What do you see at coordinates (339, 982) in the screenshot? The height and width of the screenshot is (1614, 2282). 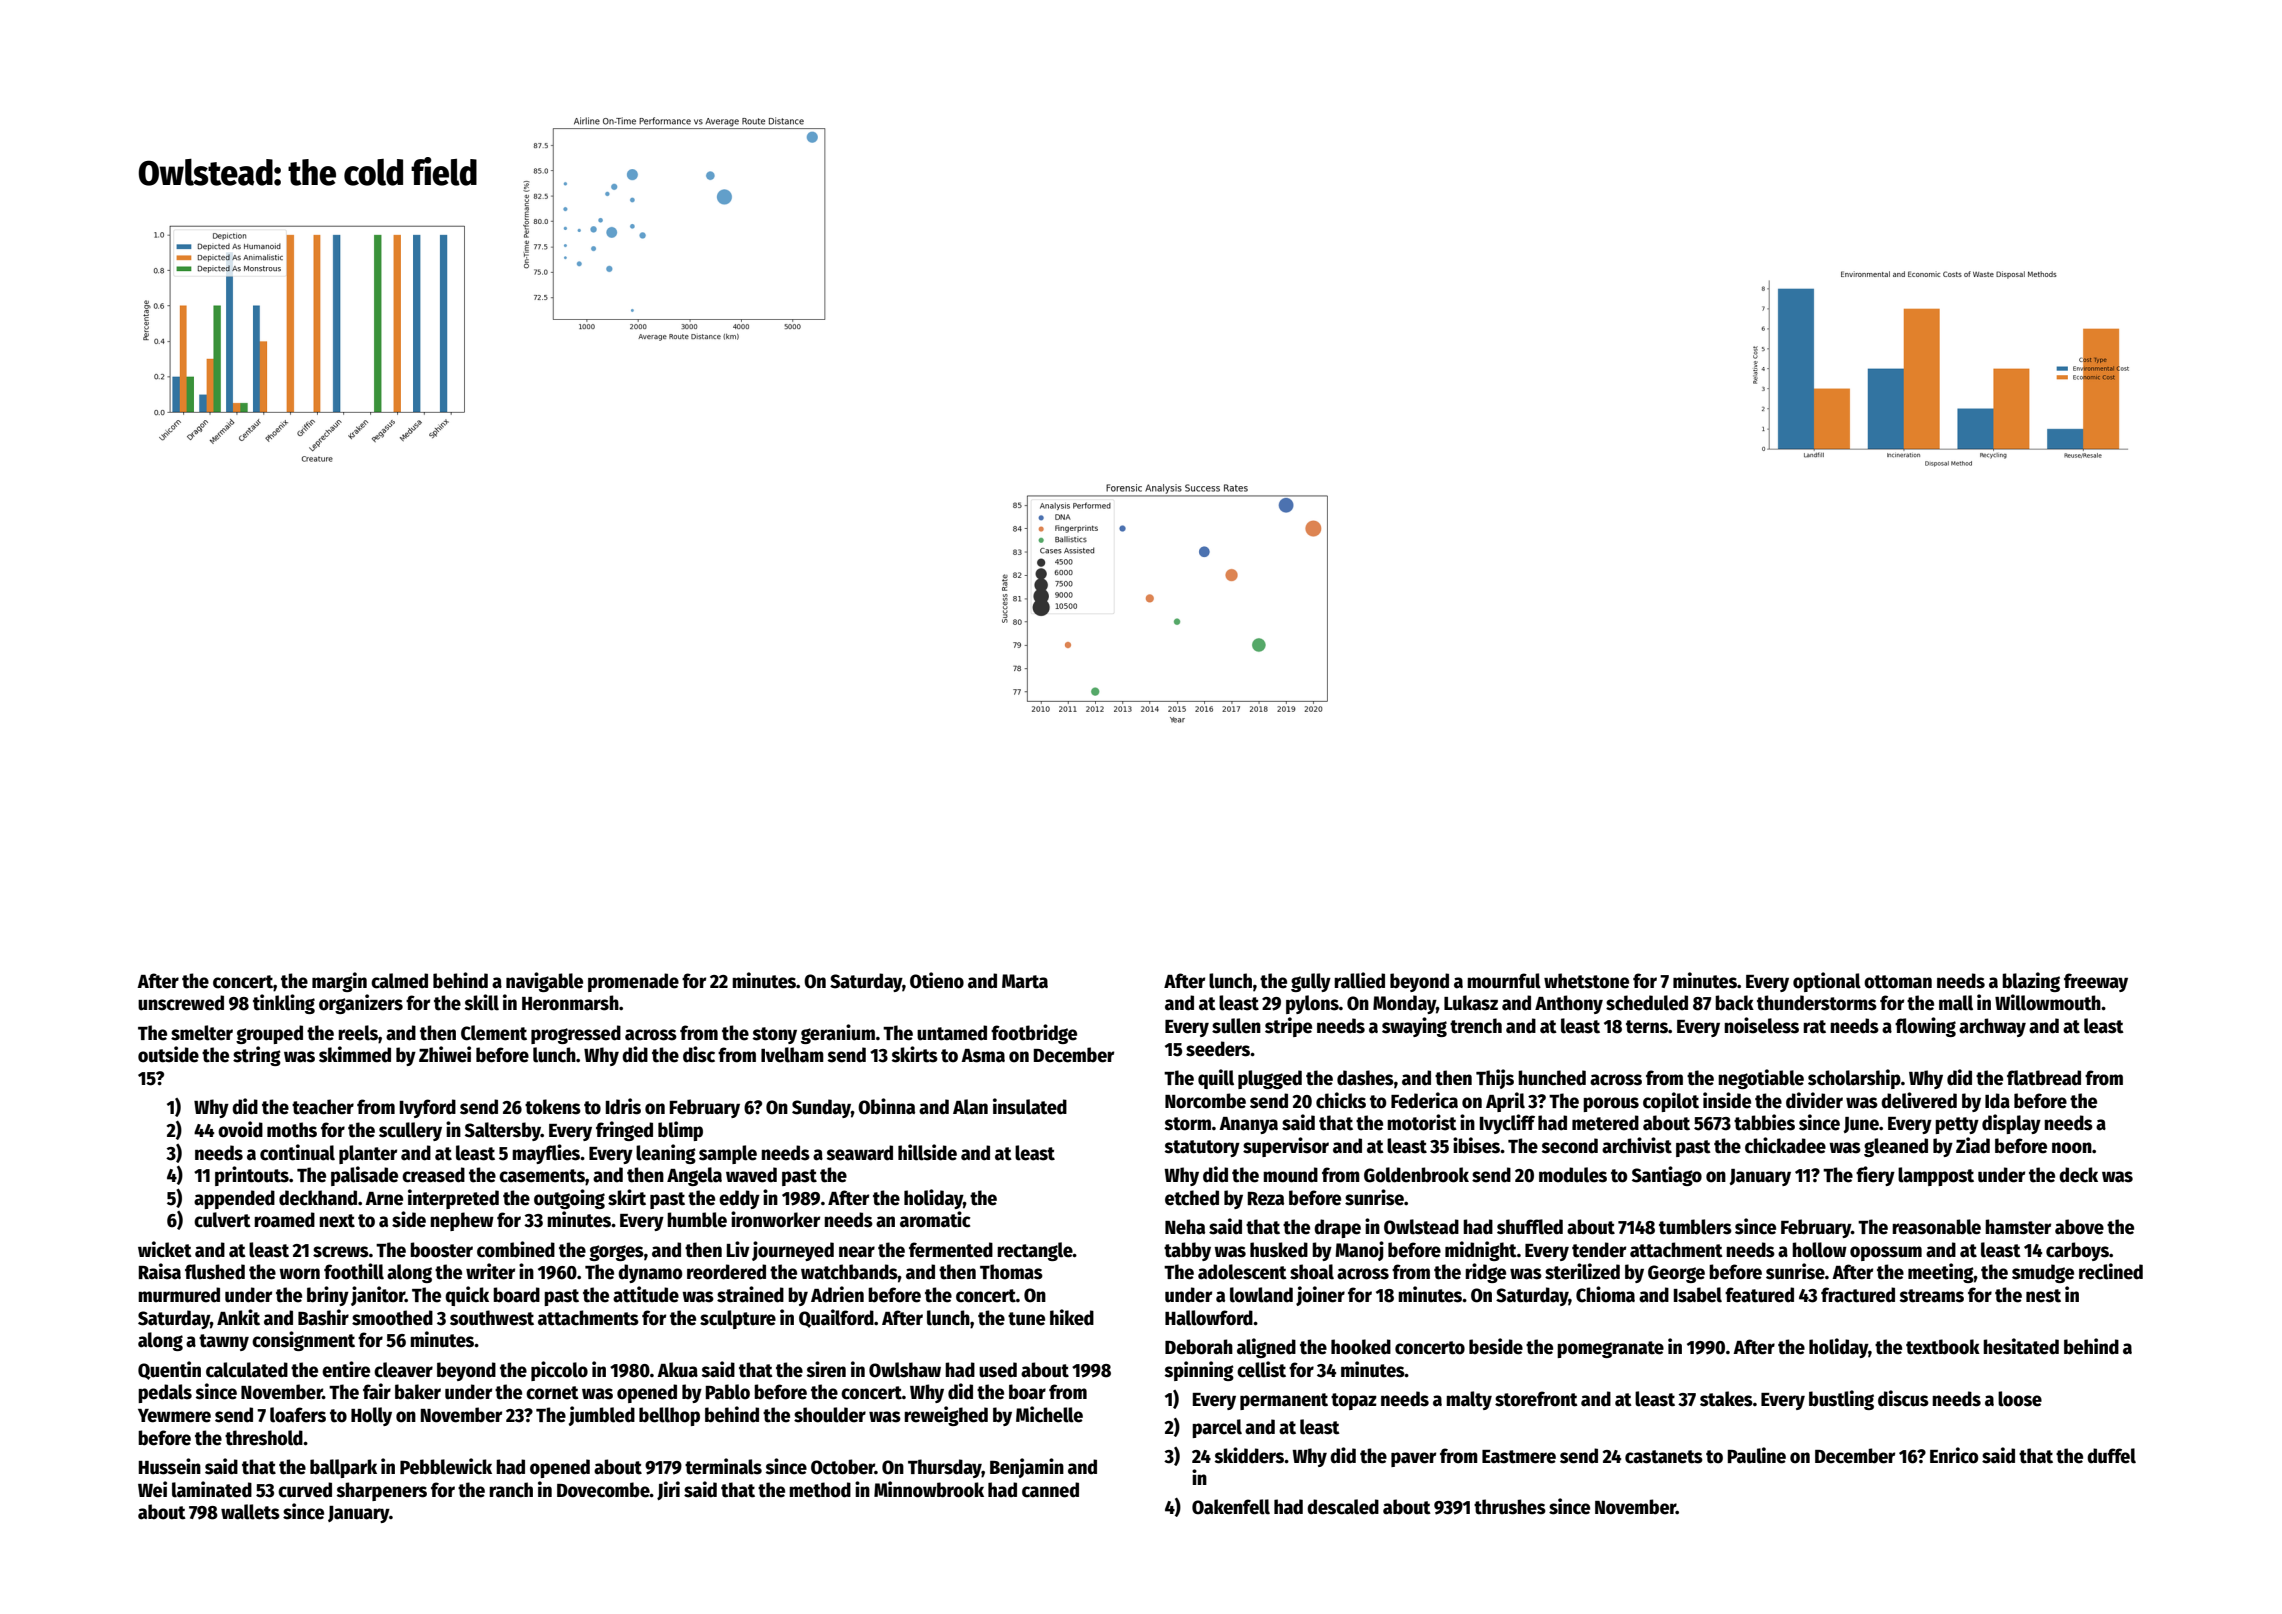 I see `margin` at bounding box center [339, 982].
